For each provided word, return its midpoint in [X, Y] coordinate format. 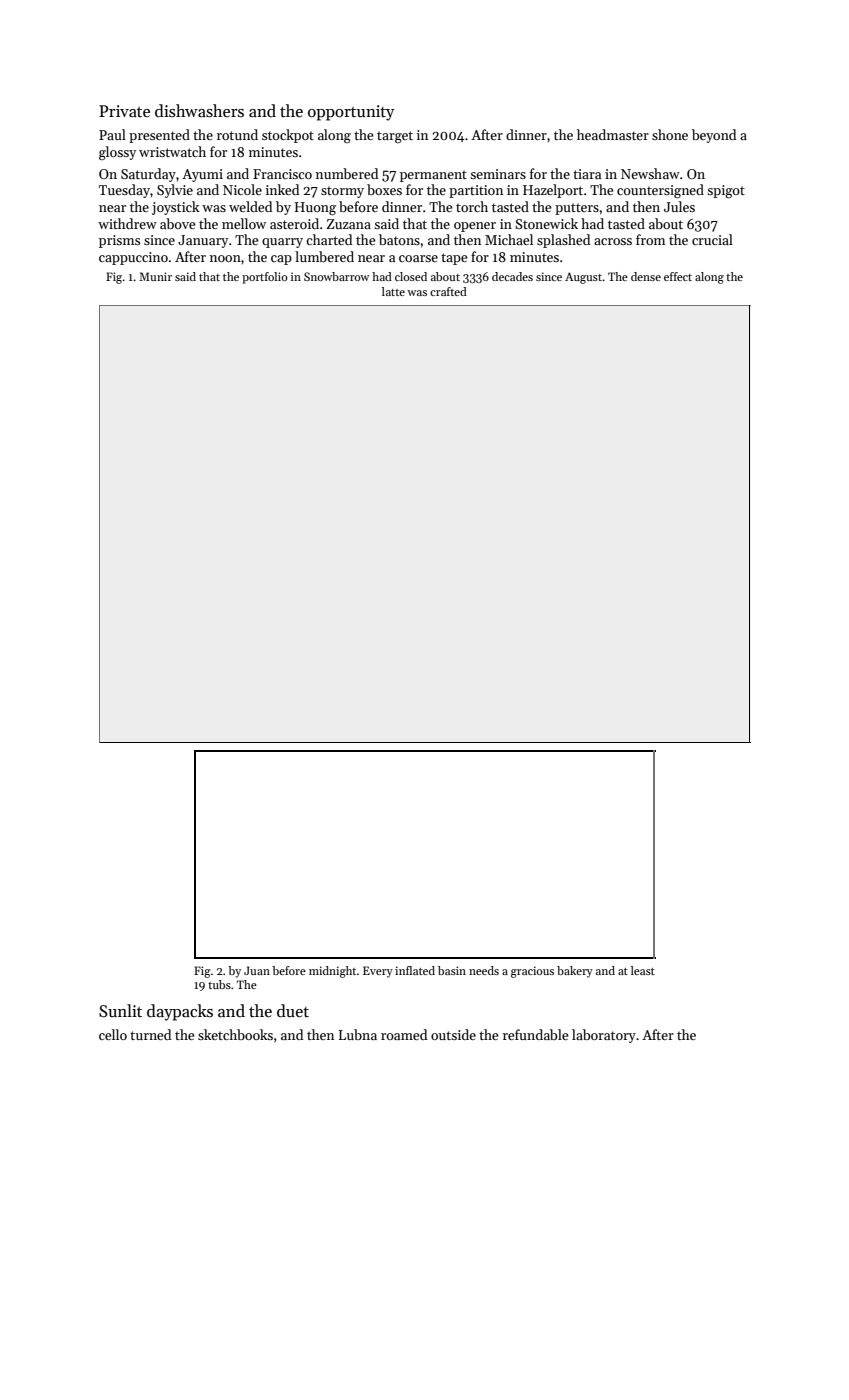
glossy [117, 153]
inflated [415, 970]
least [643, 970]
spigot [726, 191]
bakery [575, 972]
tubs [219, 984]
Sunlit [120, 1011]
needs [484, 970]
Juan [257, 970]
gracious [532, 972]
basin [452, 970]
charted [329, 239]
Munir [155, 276]
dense [646, 276]
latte [393, 291]
